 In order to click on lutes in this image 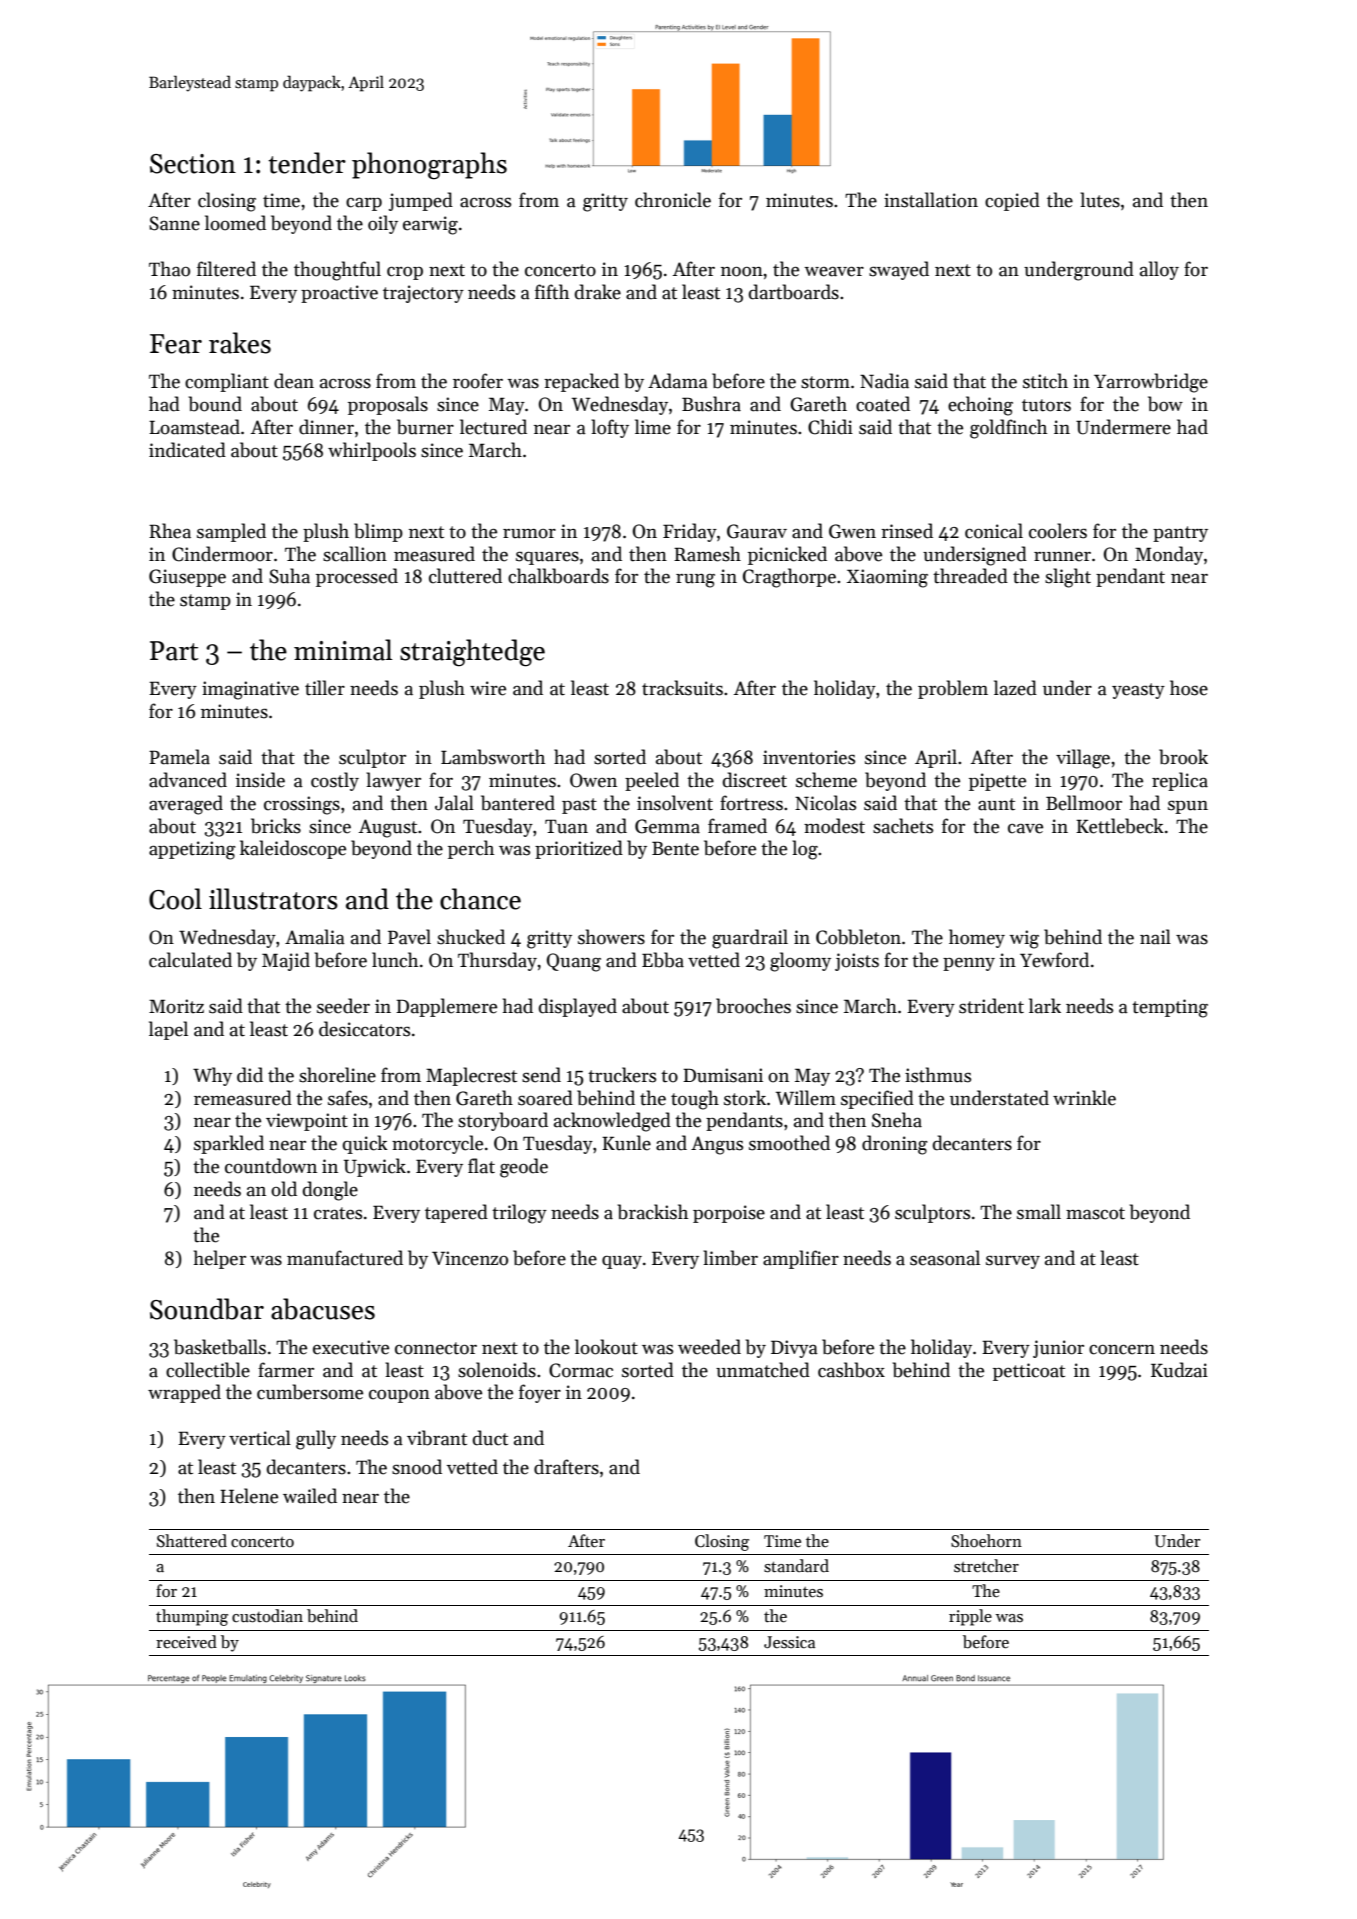, I will do `click(1100, 200)`.
